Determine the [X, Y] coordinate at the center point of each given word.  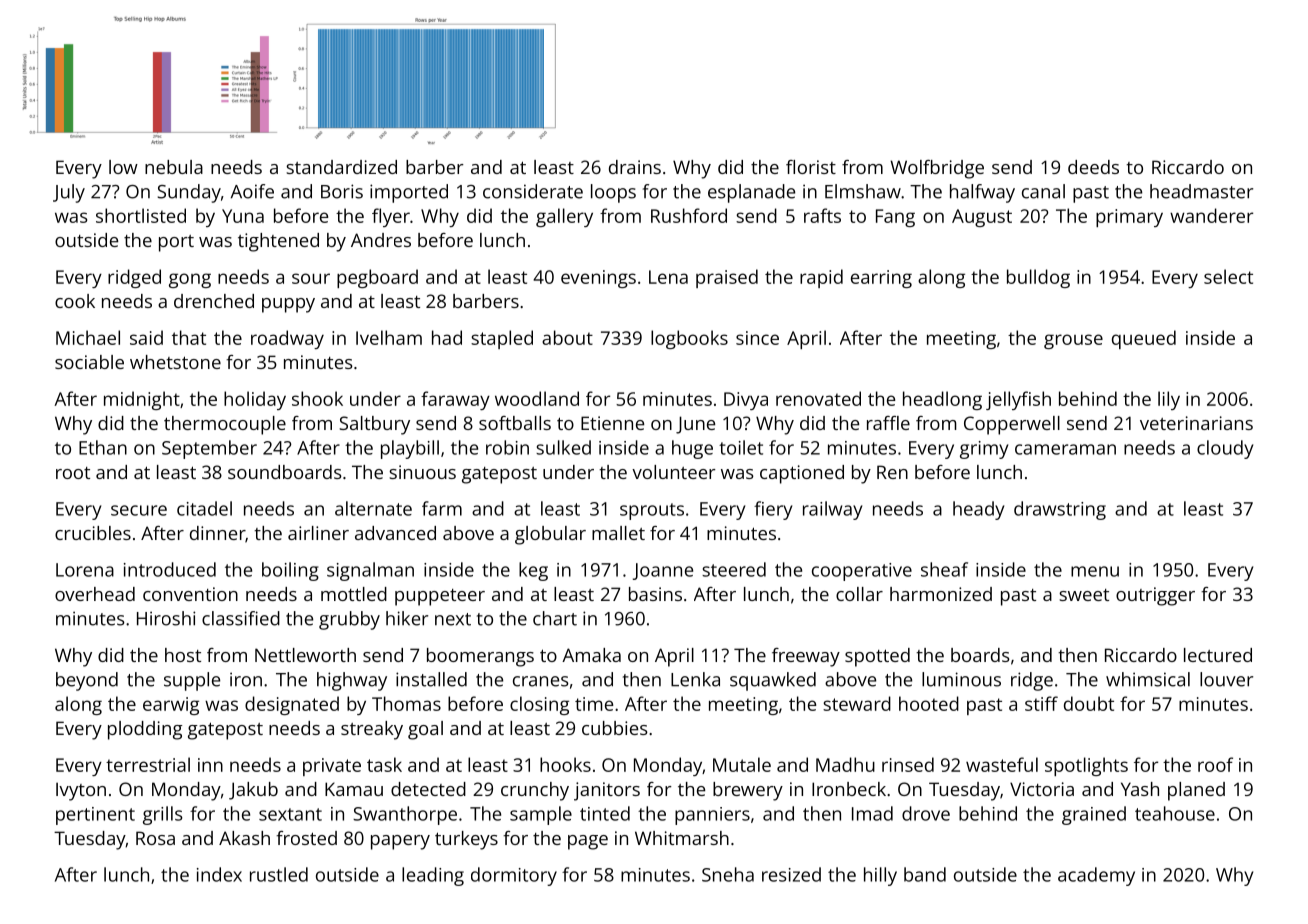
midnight [142, 400]
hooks [565, 764]
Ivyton [81, 791]
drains [635, 167]
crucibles [93, 533]
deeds [1093, 167]
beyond [87, 681]
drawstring [1060, 510]
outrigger [1155, 596]
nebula [174, 167]
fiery [773, 510]
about [567, 337]
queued [1144, 339]
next [453, 619]
